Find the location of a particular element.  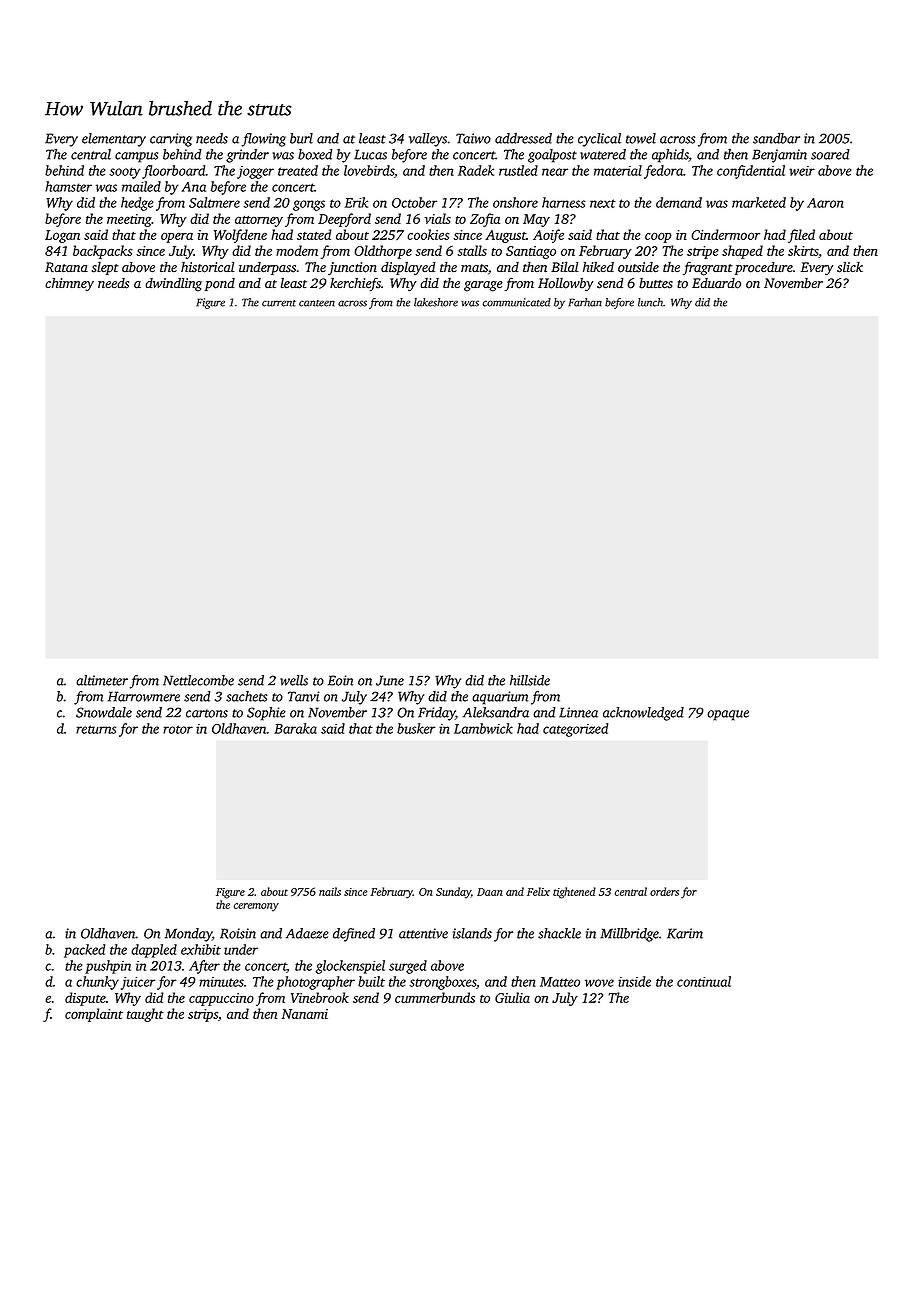

valleys is located at coordinates (428, 140).
